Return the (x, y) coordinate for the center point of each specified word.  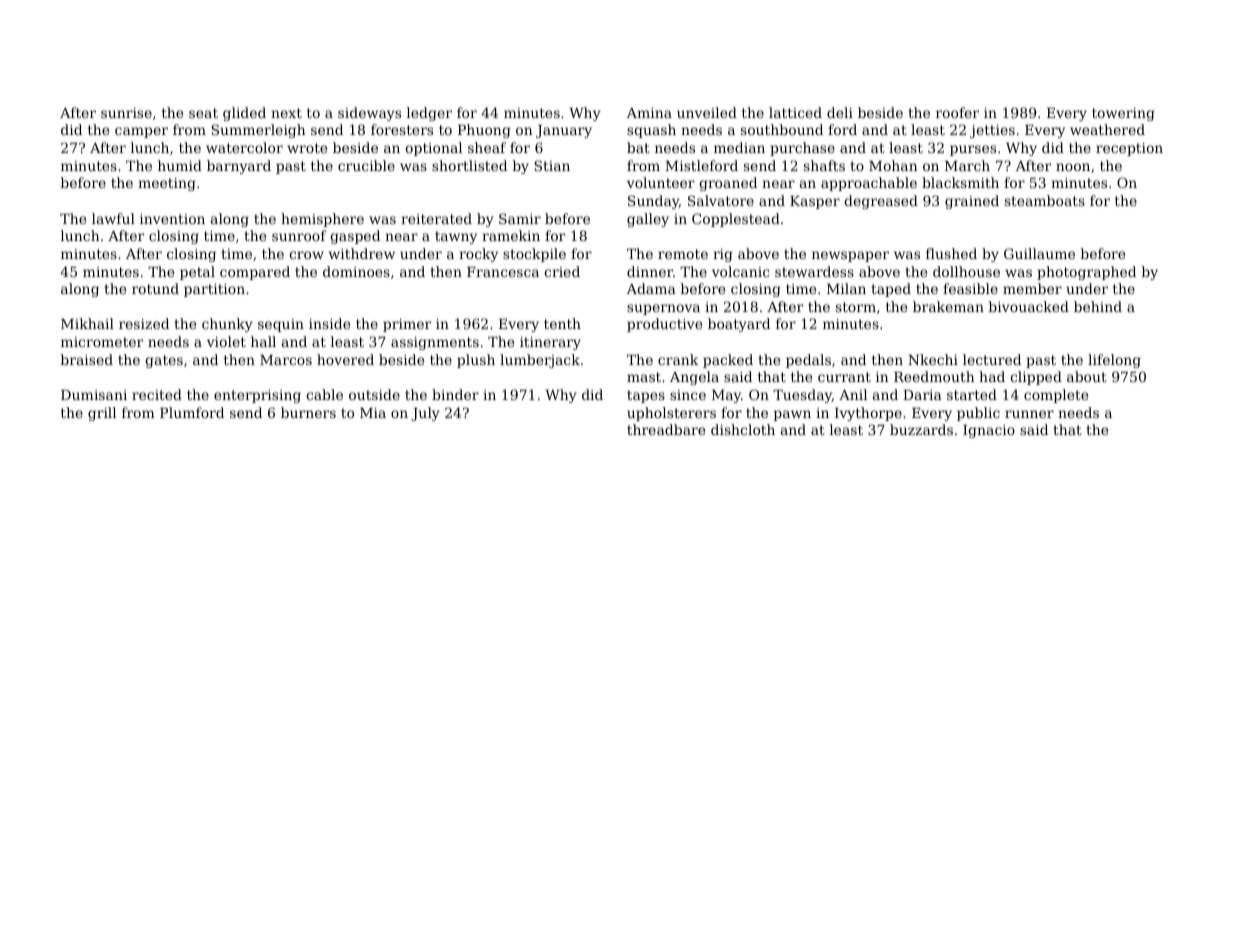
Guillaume (1039, 253)
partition (214, 290)
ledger (429, 114)
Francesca (503, 272)
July (425, 414)
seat (203, 113)
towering (1123, 114)
